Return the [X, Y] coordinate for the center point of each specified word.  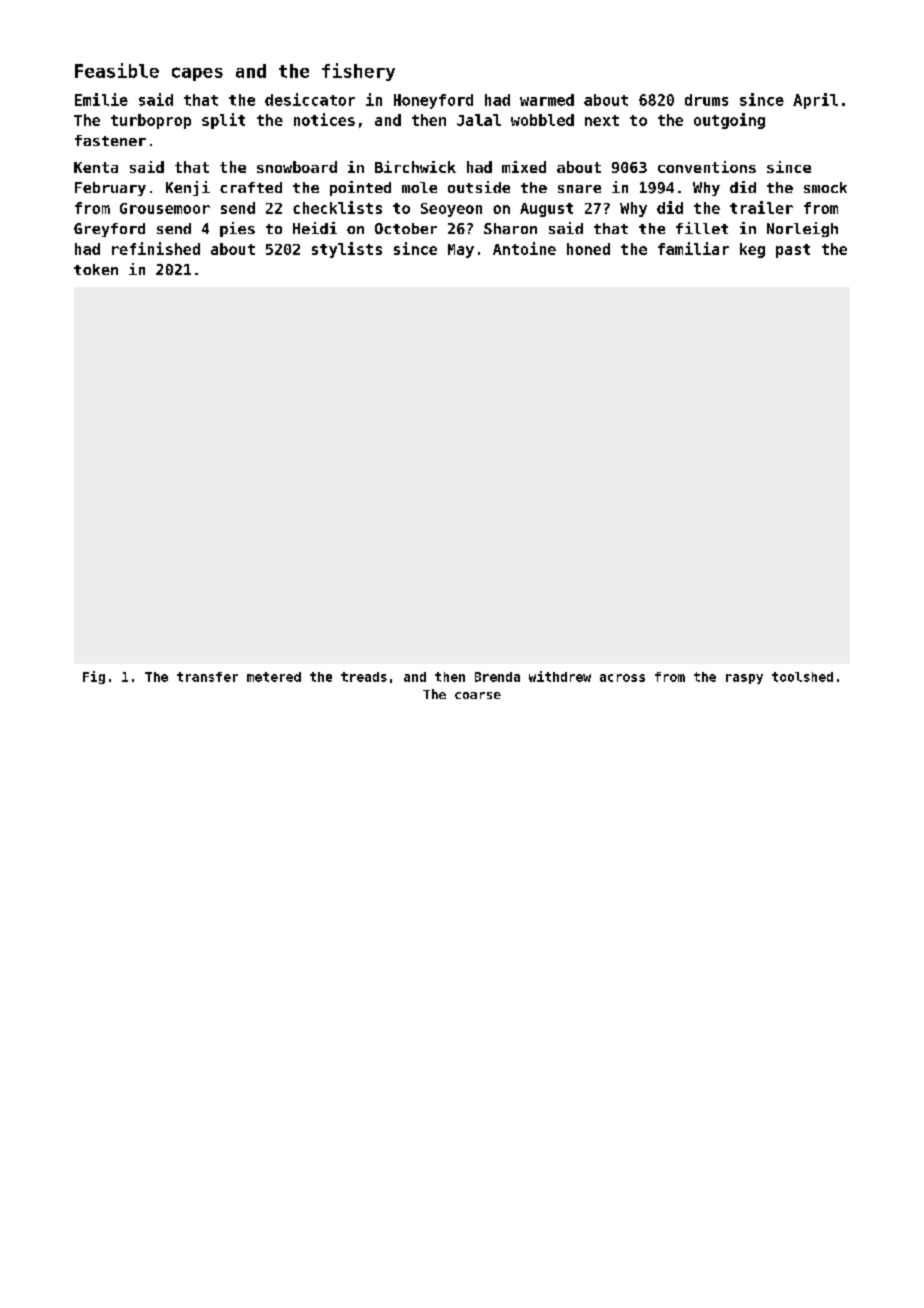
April [815, 101]
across [622, 678]
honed [588, 249]
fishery [358, 72]
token [96, 269]
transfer [207, 677]
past [793, 251]
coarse [478, 695]
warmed [547, 100]
